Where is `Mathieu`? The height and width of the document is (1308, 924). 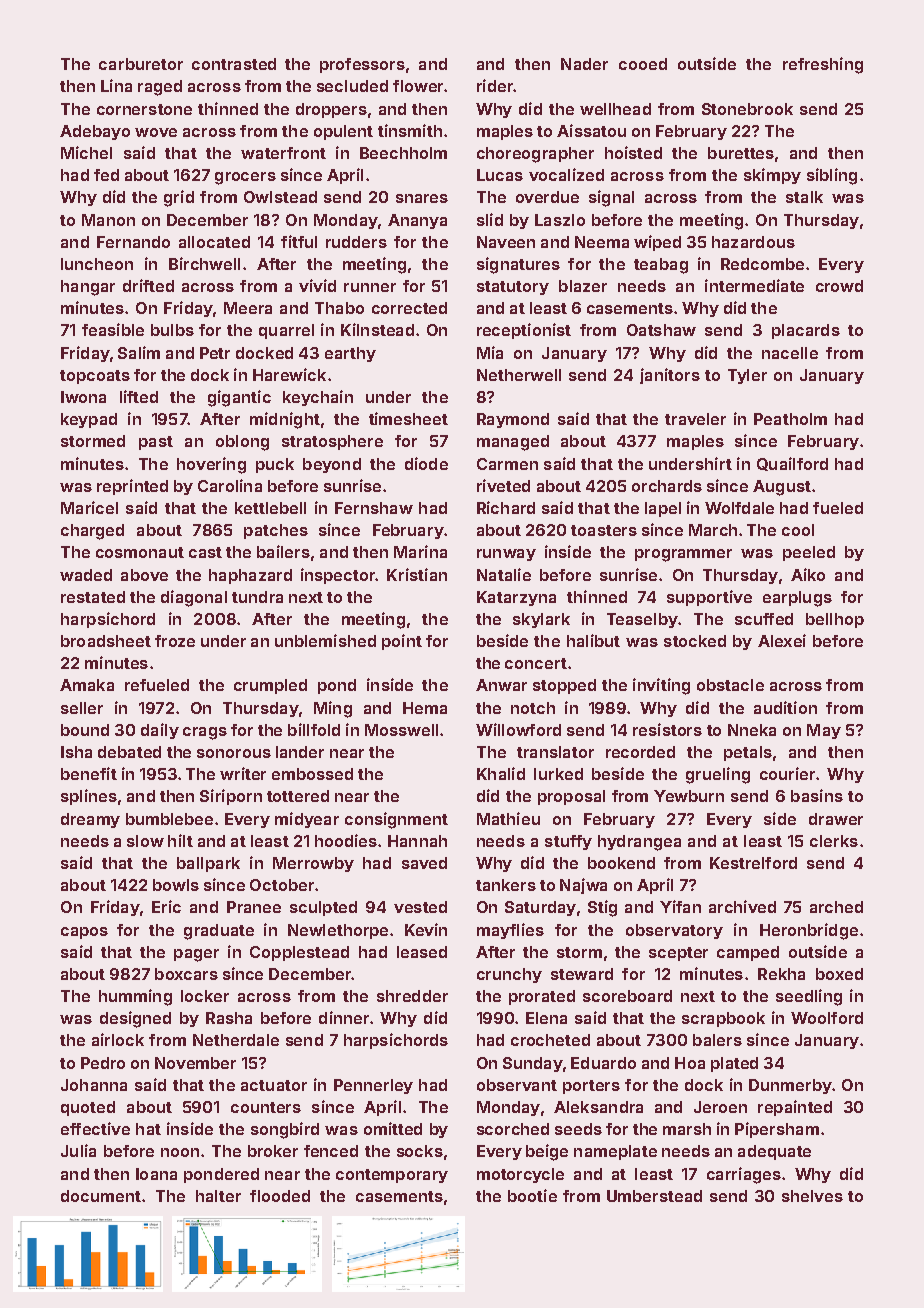
Mathieu is located at coordinates (508, 818).
